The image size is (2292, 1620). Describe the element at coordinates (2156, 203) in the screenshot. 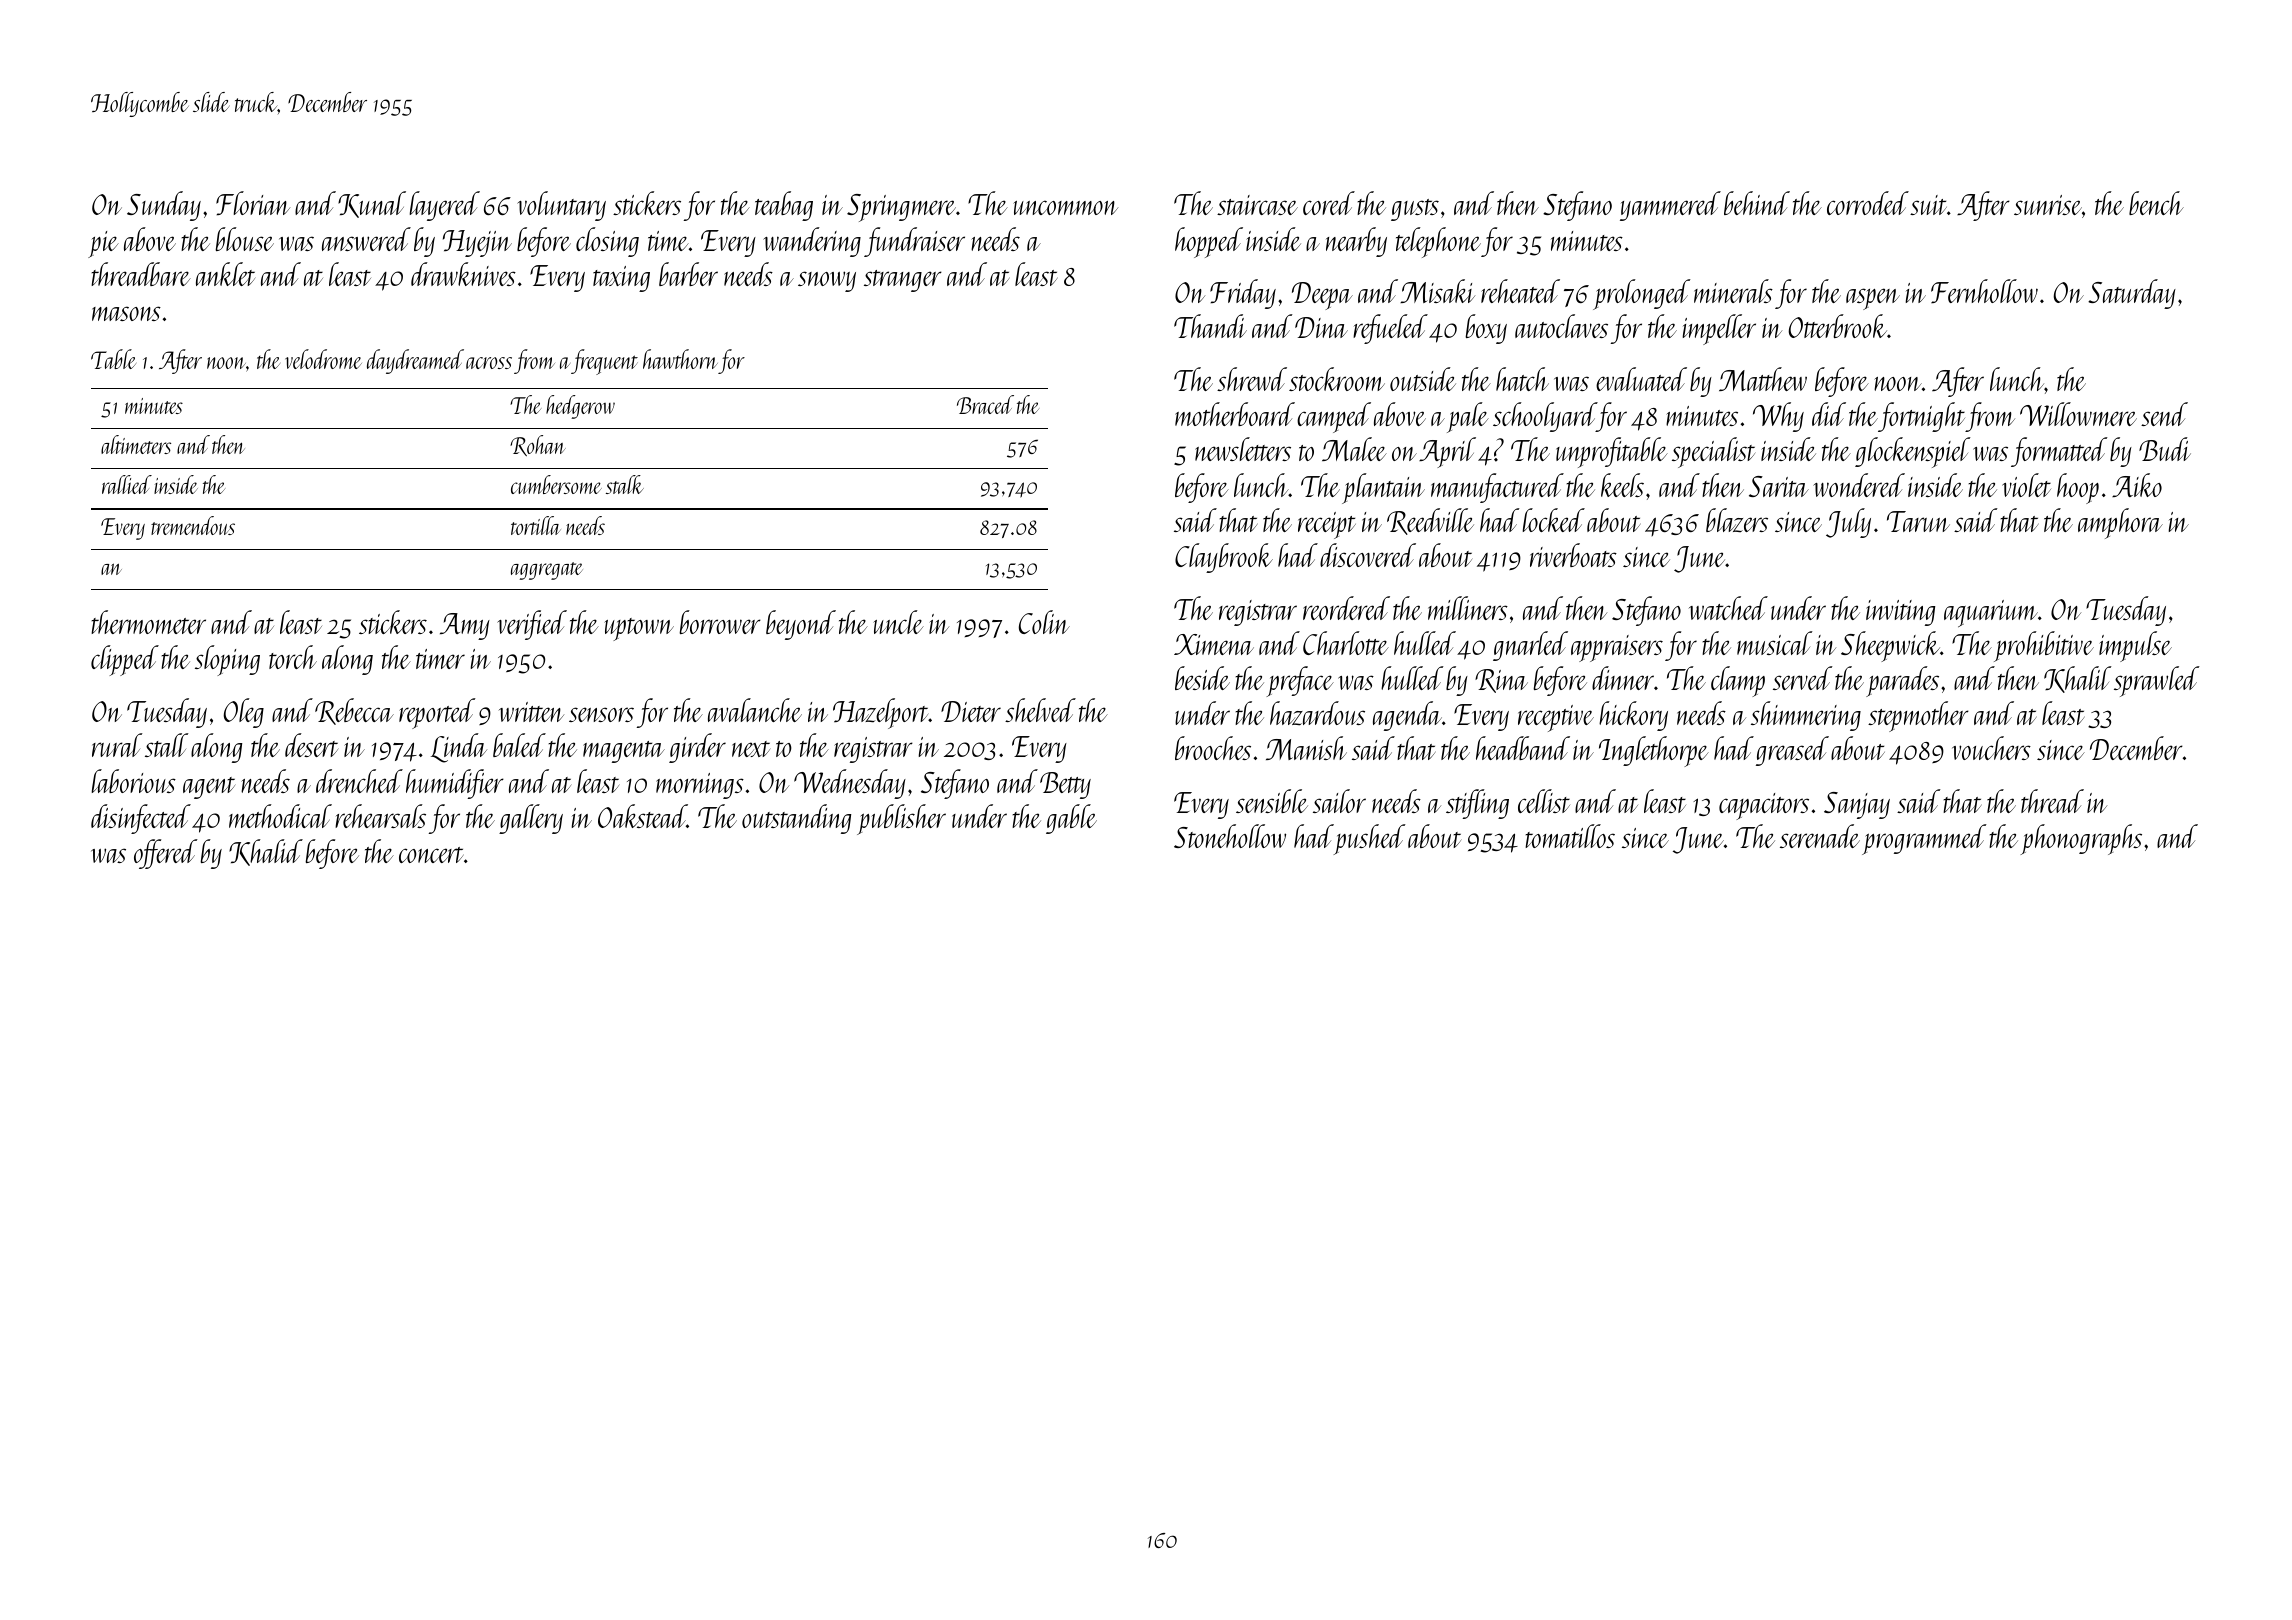

I see `bench` at that location.
